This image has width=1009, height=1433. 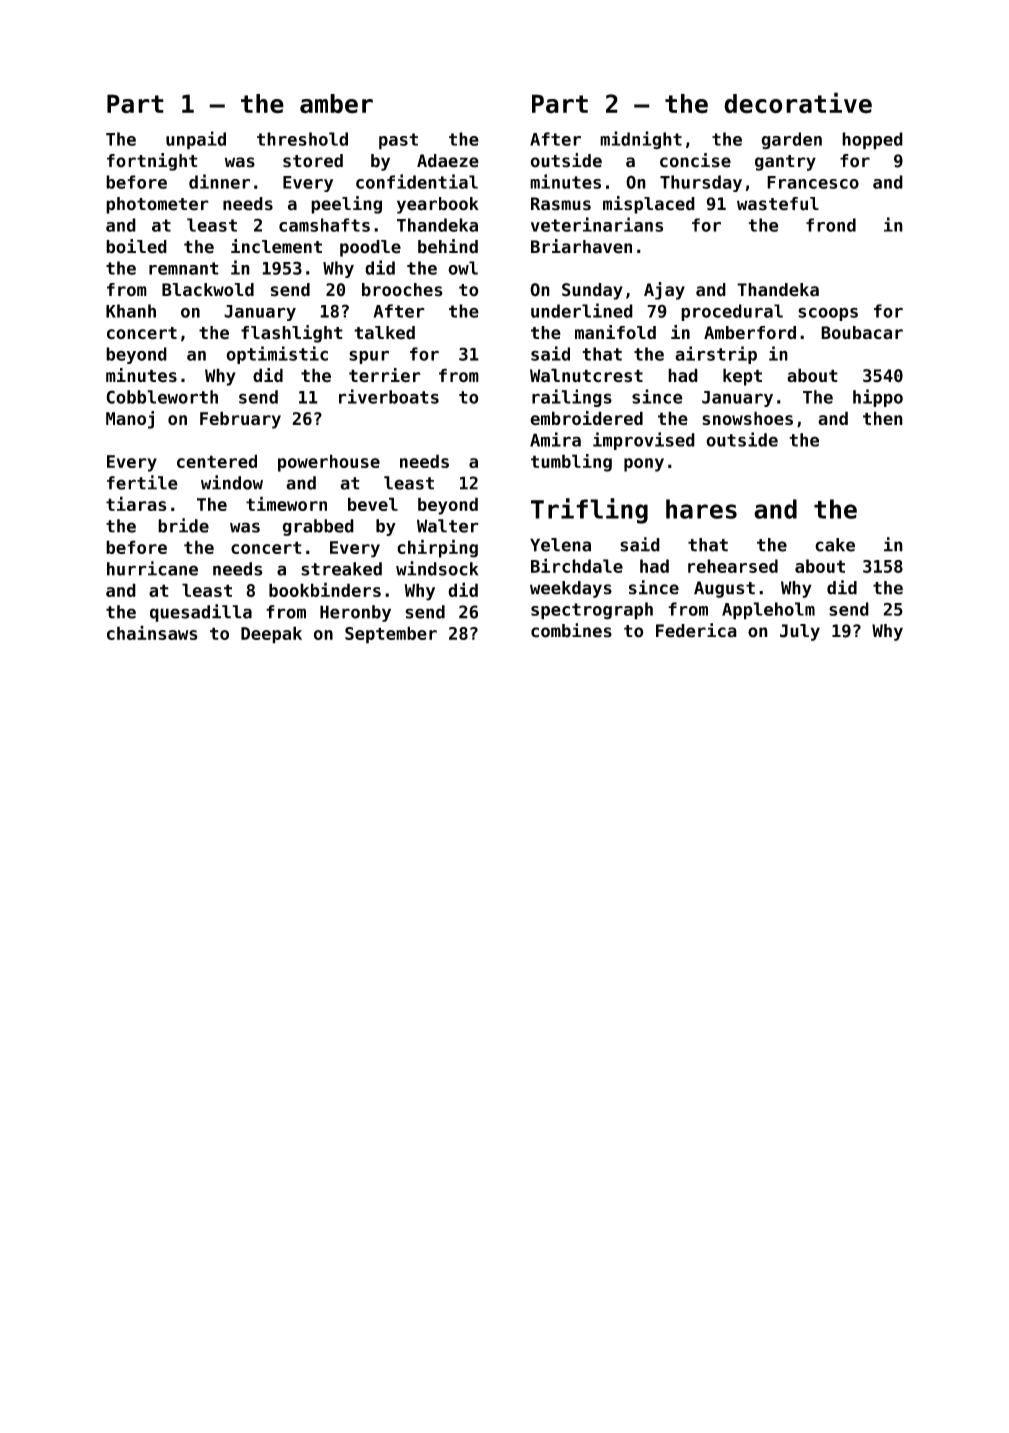 What do you see at coordinates (644, 465) in the image?
I see `pony` at bounding box center [644, 465].
